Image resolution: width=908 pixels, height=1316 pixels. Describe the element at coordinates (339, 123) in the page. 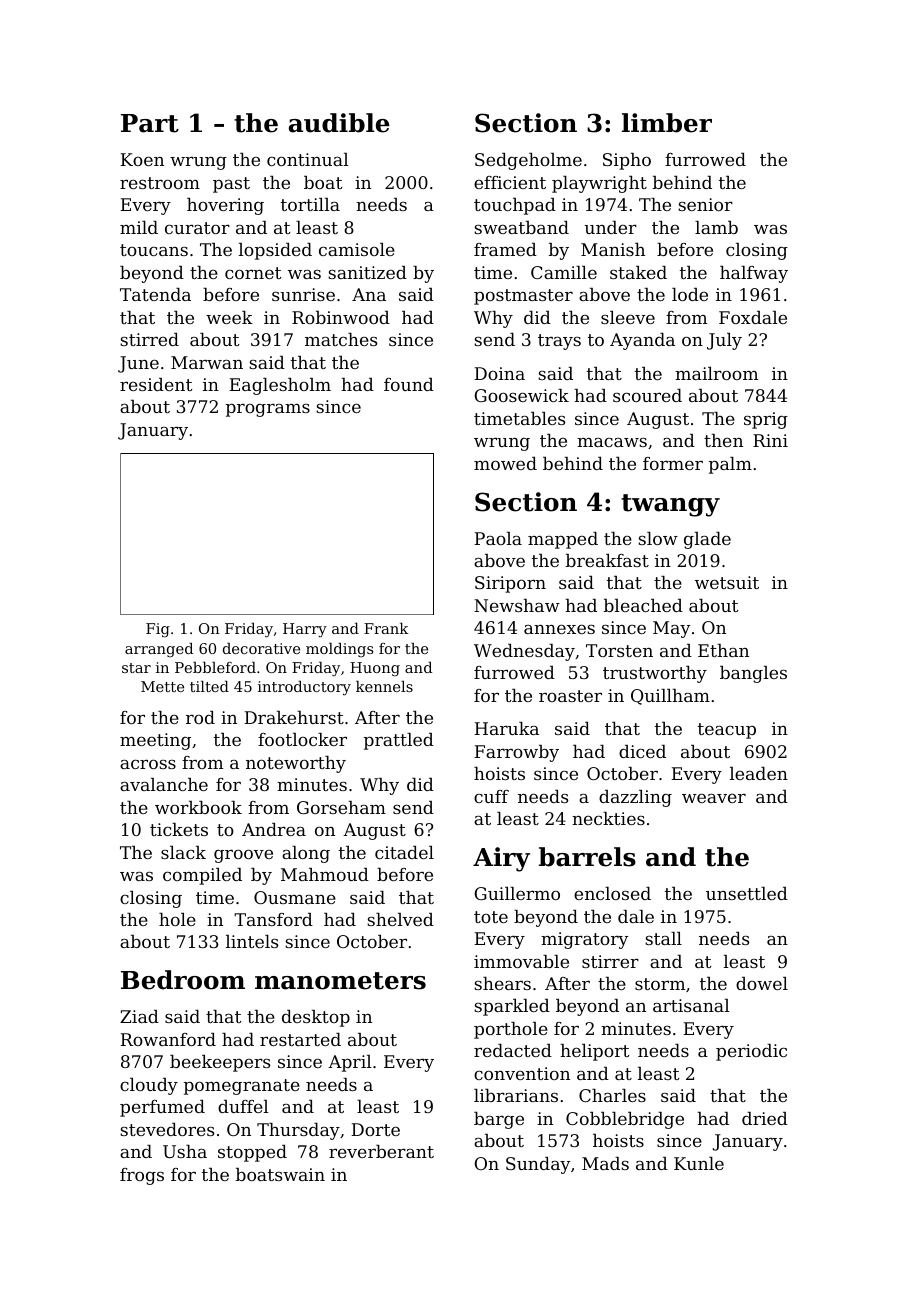

I see `audible` at that location.
